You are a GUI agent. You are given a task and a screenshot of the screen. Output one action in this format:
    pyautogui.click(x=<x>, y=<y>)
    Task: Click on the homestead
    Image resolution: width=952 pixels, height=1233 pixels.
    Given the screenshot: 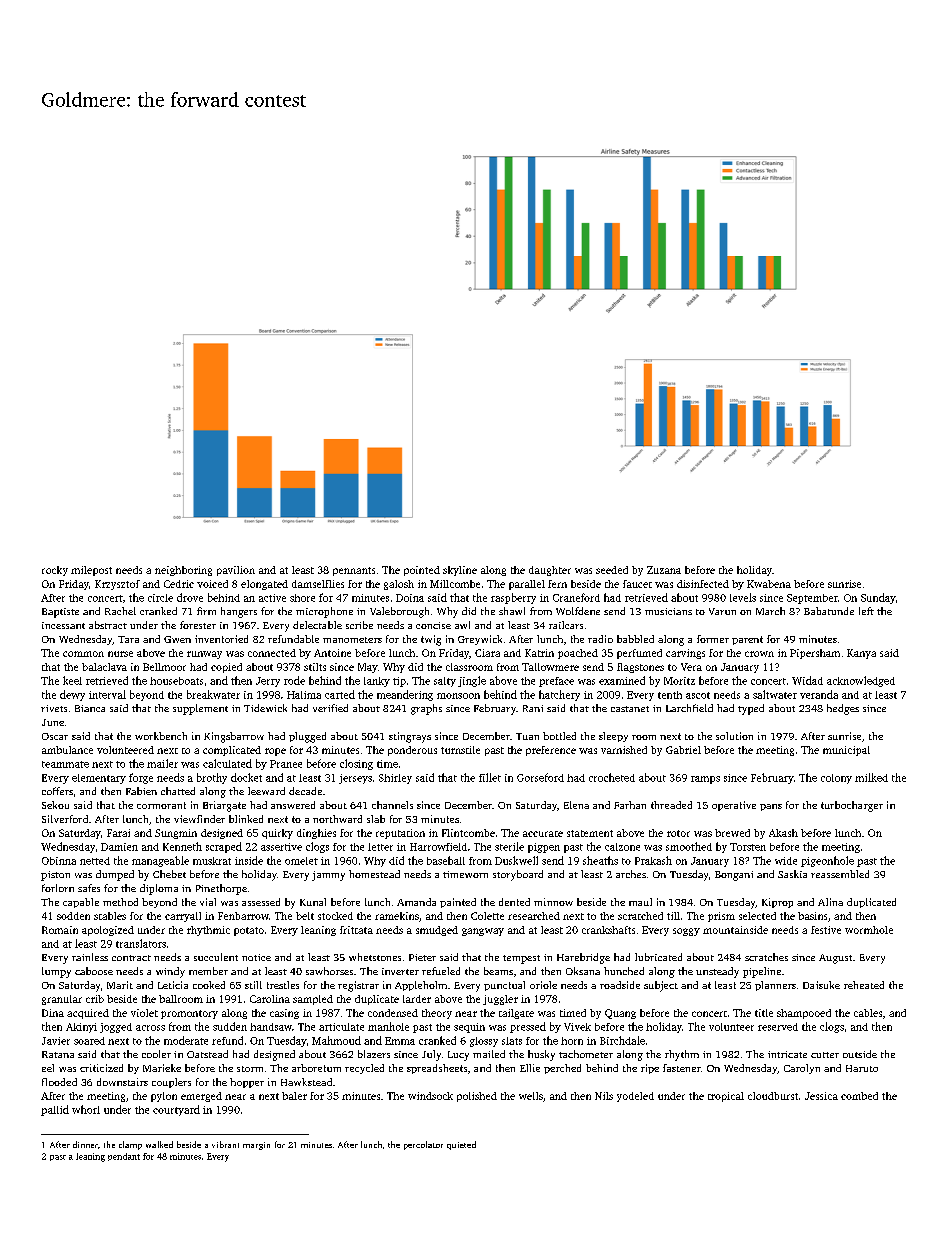 What is the action you would take?
    pyautogui.click(x=374, y=874)
